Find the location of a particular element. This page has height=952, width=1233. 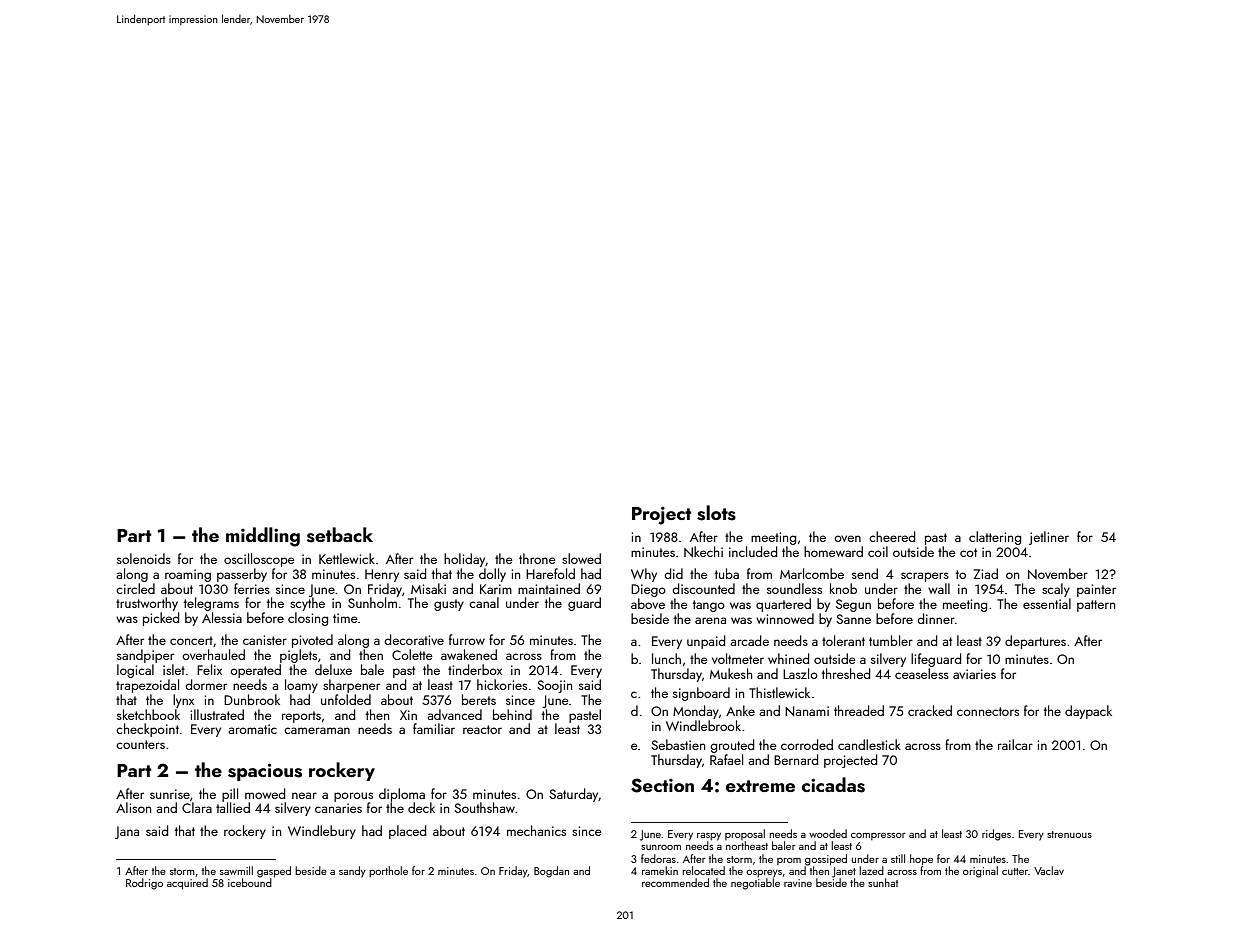

slots is located at coordinates (716, 513).
